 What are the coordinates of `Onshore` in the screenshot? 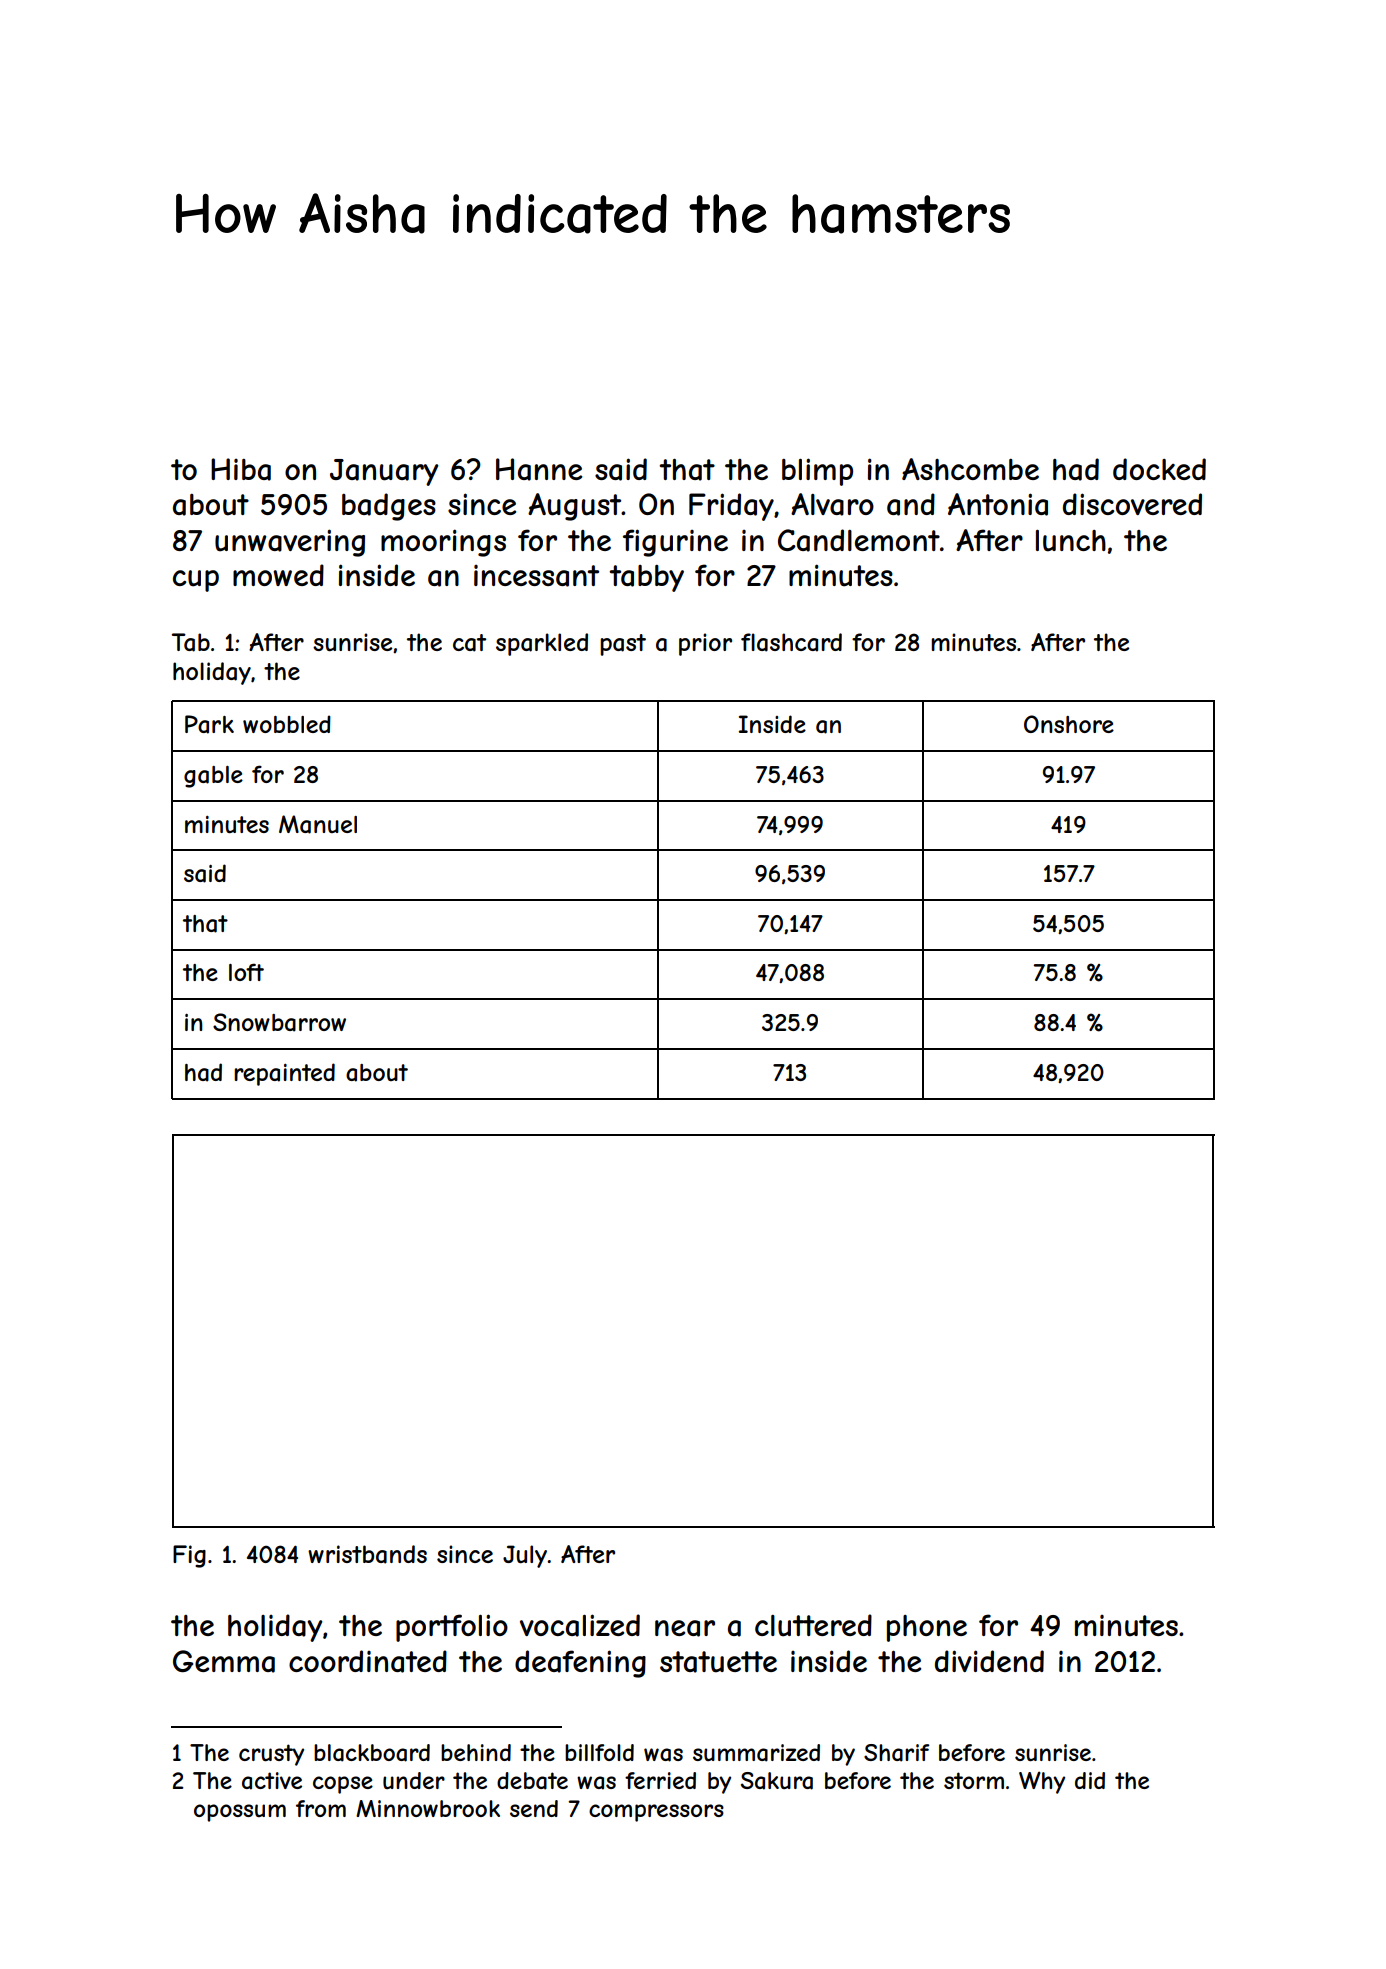 It's located at (1069, 724).
